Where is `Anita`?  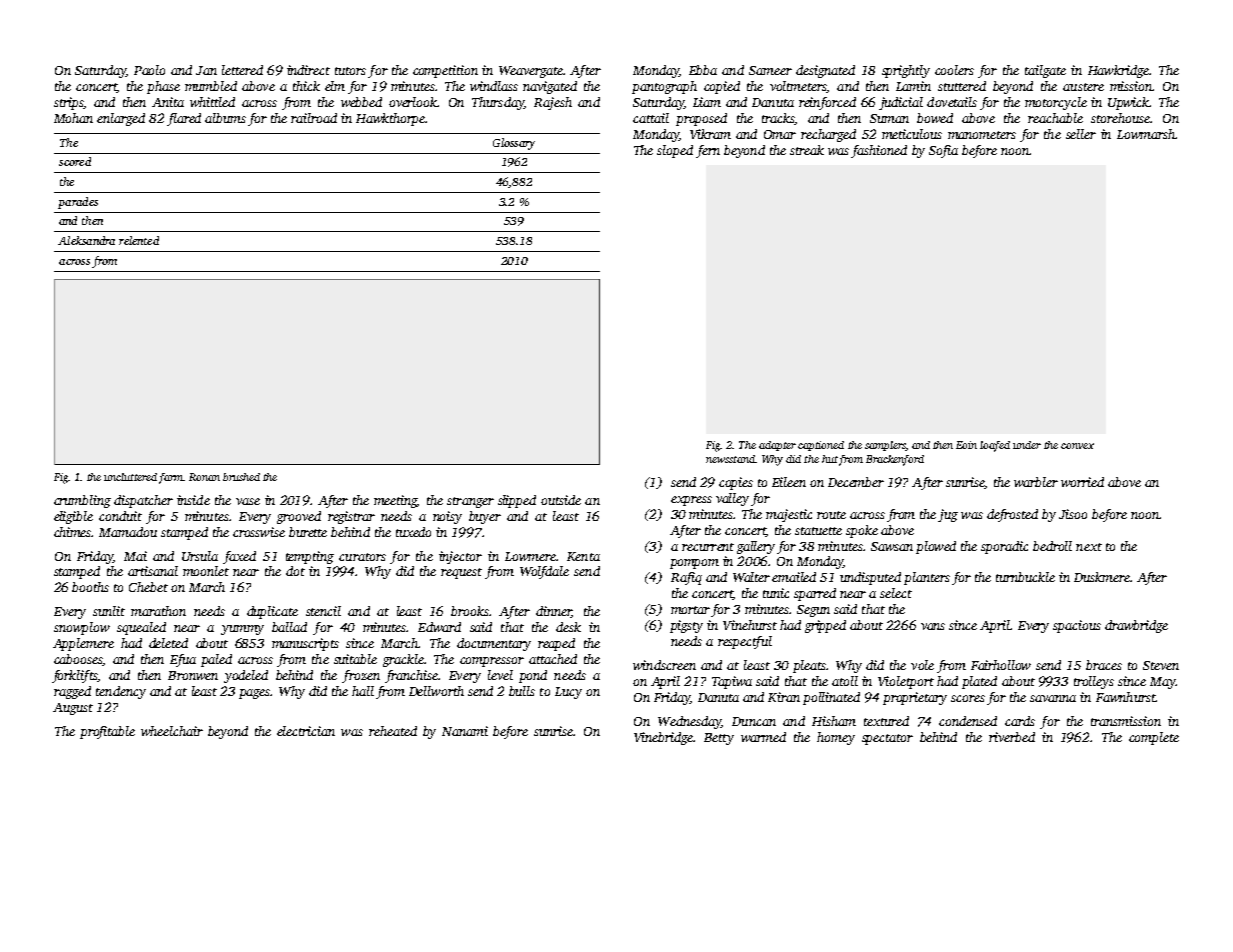 Anita is located at coordinates (168, 102).
